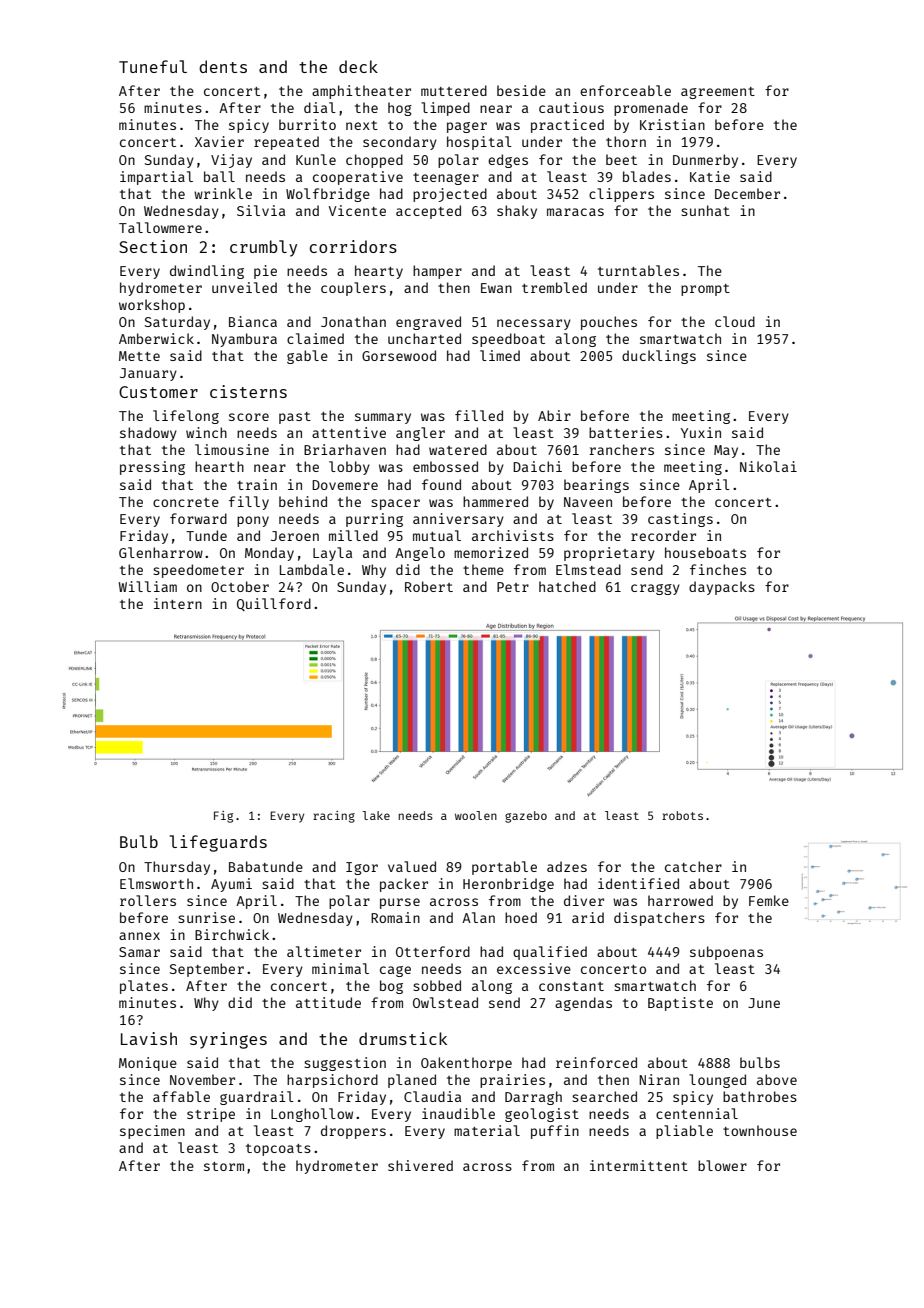 This page has height=1308, width=924. What do you see at coordinates (152, 468) in the page?
I see `pressing` at bounding box center [152, 468].
